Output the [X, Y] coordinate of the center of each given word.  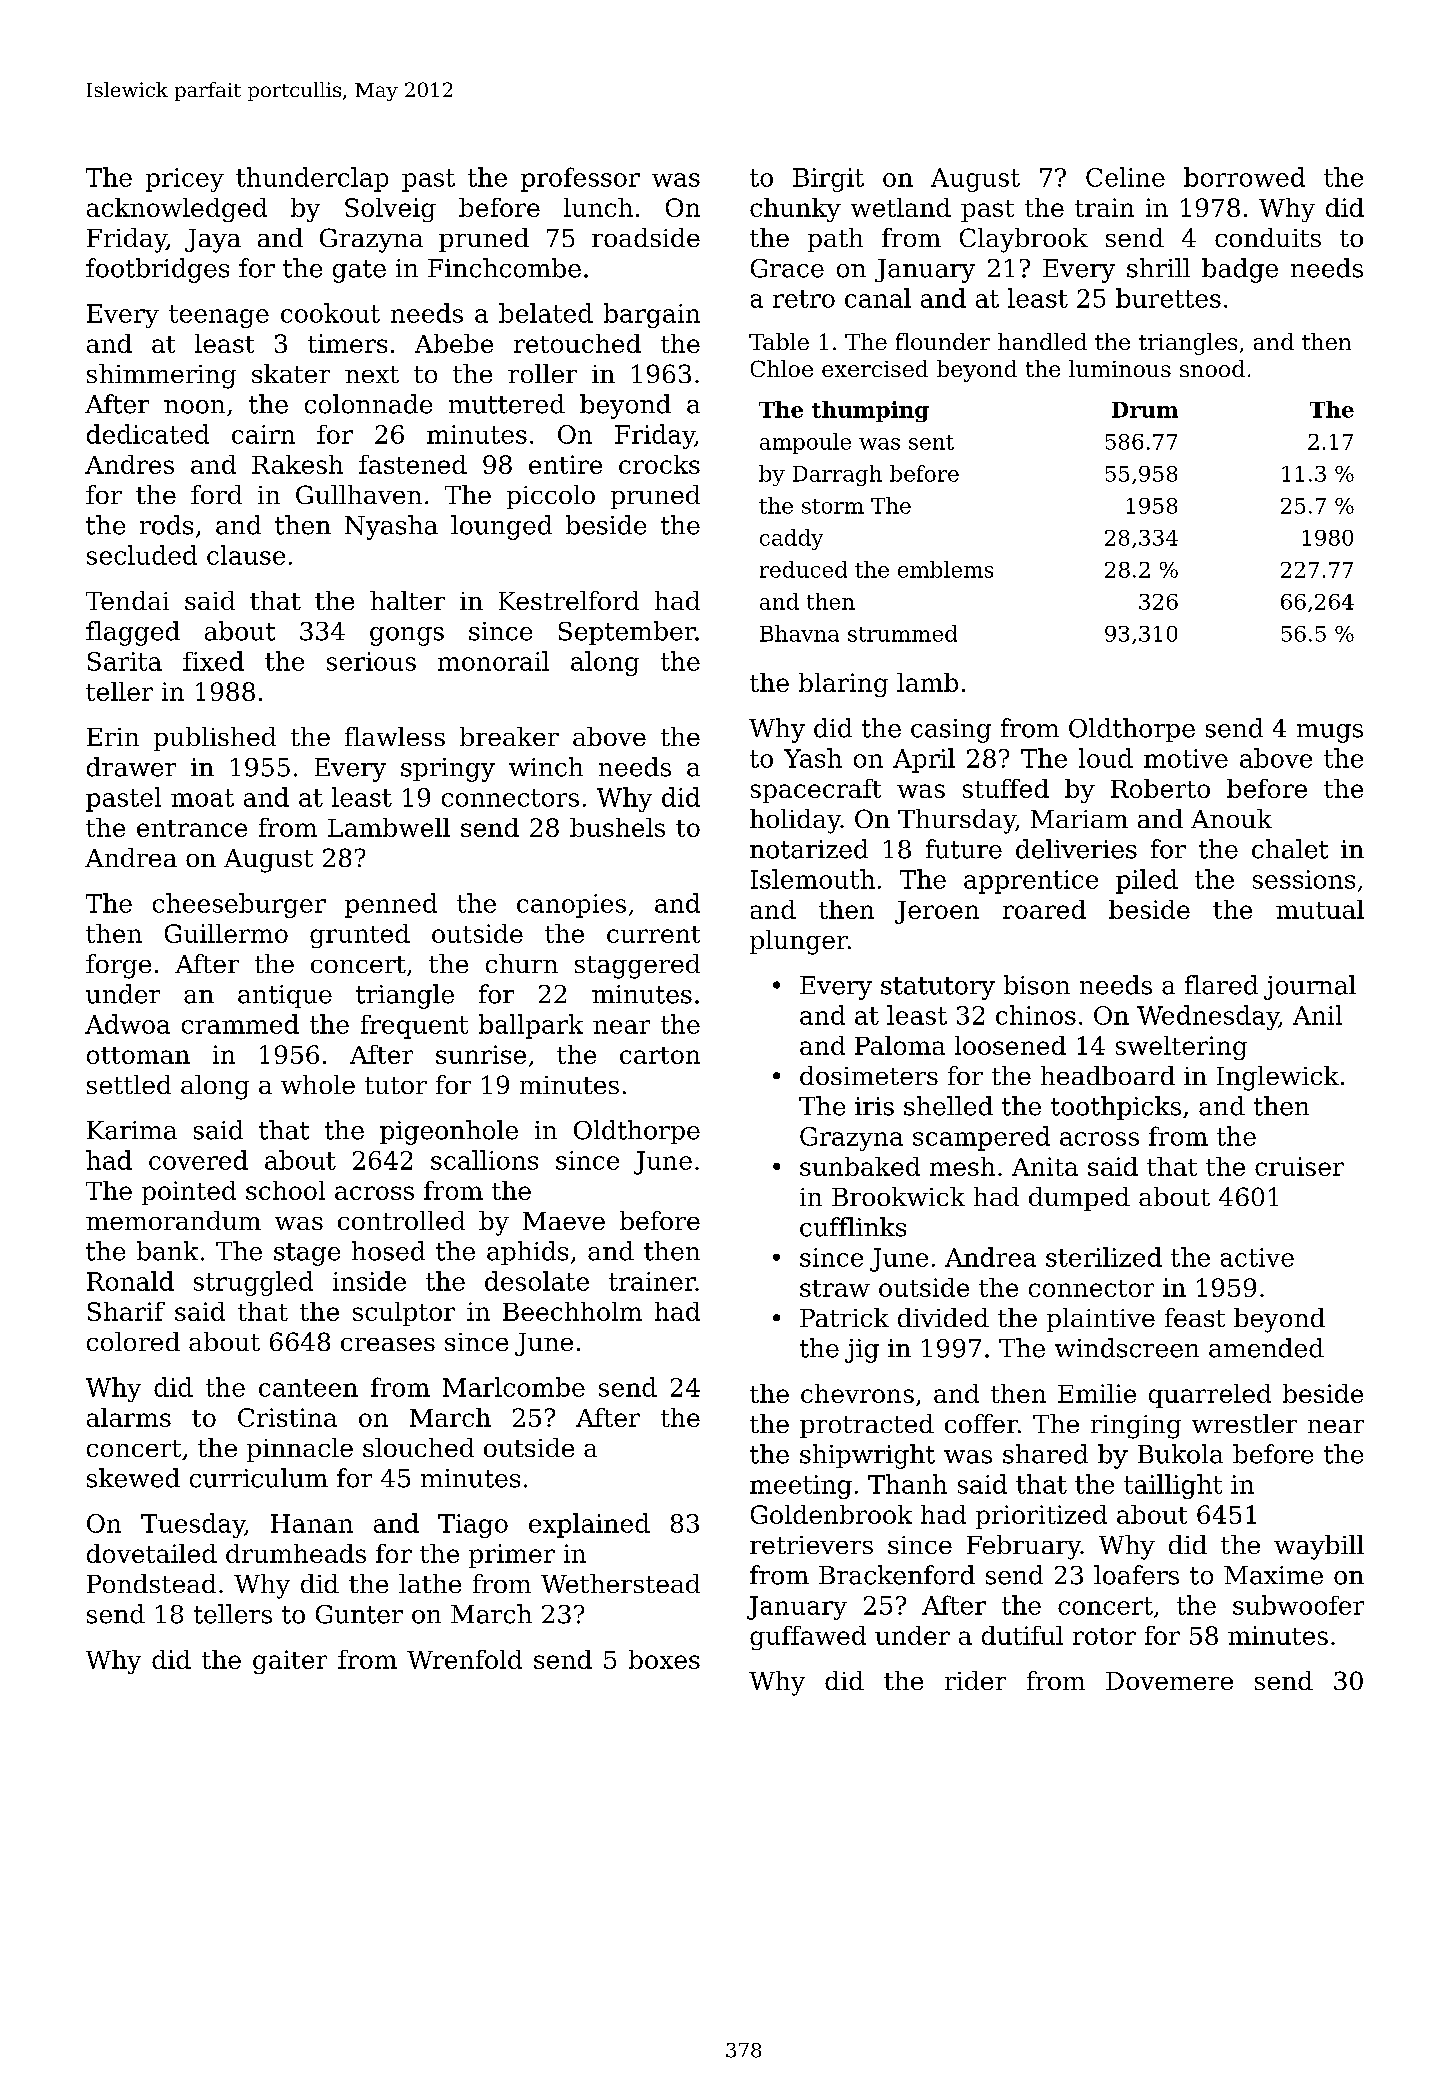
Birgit [828, 180]
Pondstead [151, 1583]
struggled [253, 1283]
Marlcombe [514, 1387]
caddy [791, 539]
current [653, 934]
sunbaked [860, 1166]
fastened [413, 464]
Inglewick [1278, 1078]
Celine [1125, 177]
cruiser [1299, 1166]
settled [129, 1084]
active [1257, 1257]
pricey [185, 180]
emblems [945, 569]
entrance [192, 828]
